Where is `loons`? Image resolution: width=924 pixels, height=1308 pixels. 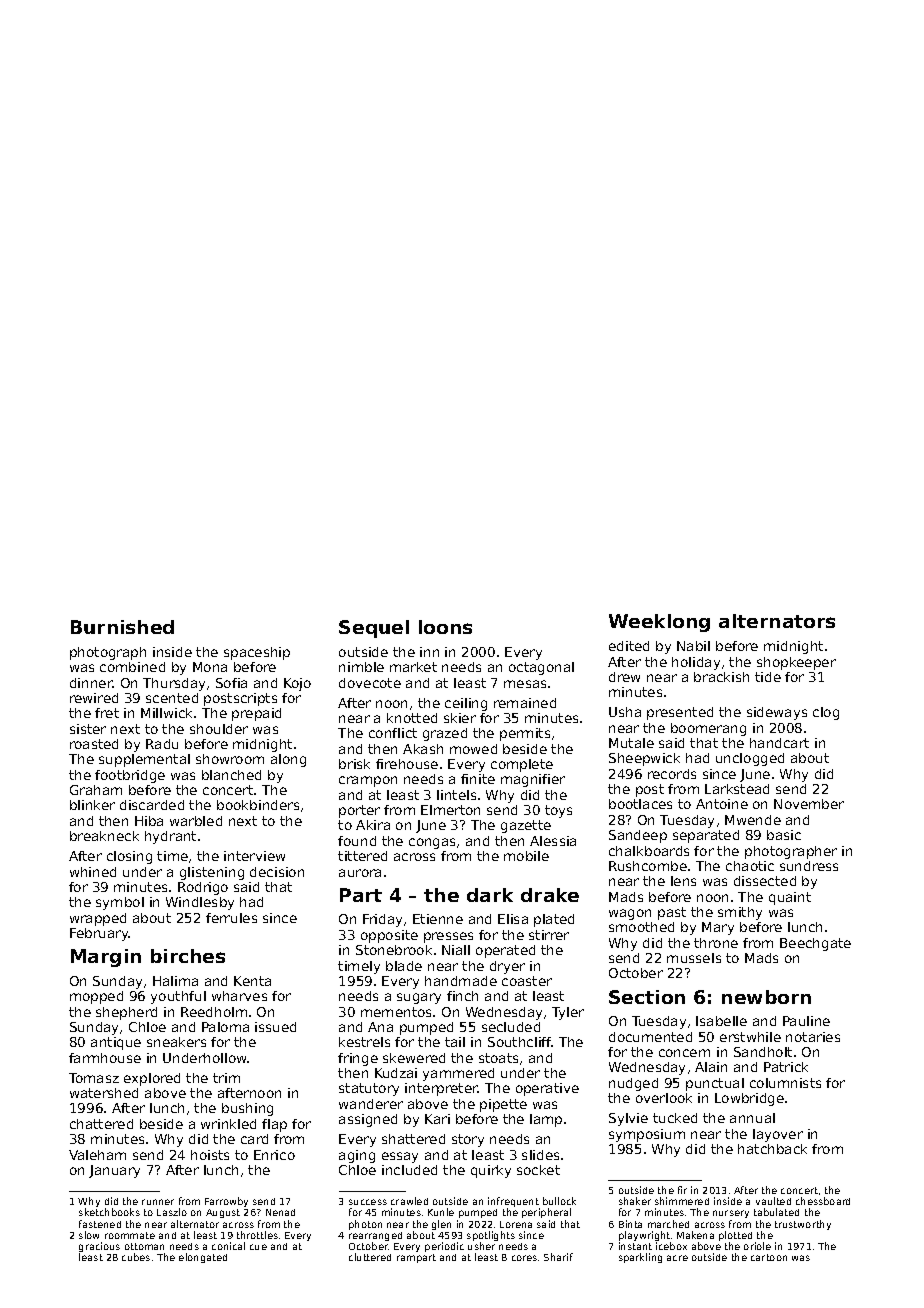
loons is located at coordinates (445, 627).
